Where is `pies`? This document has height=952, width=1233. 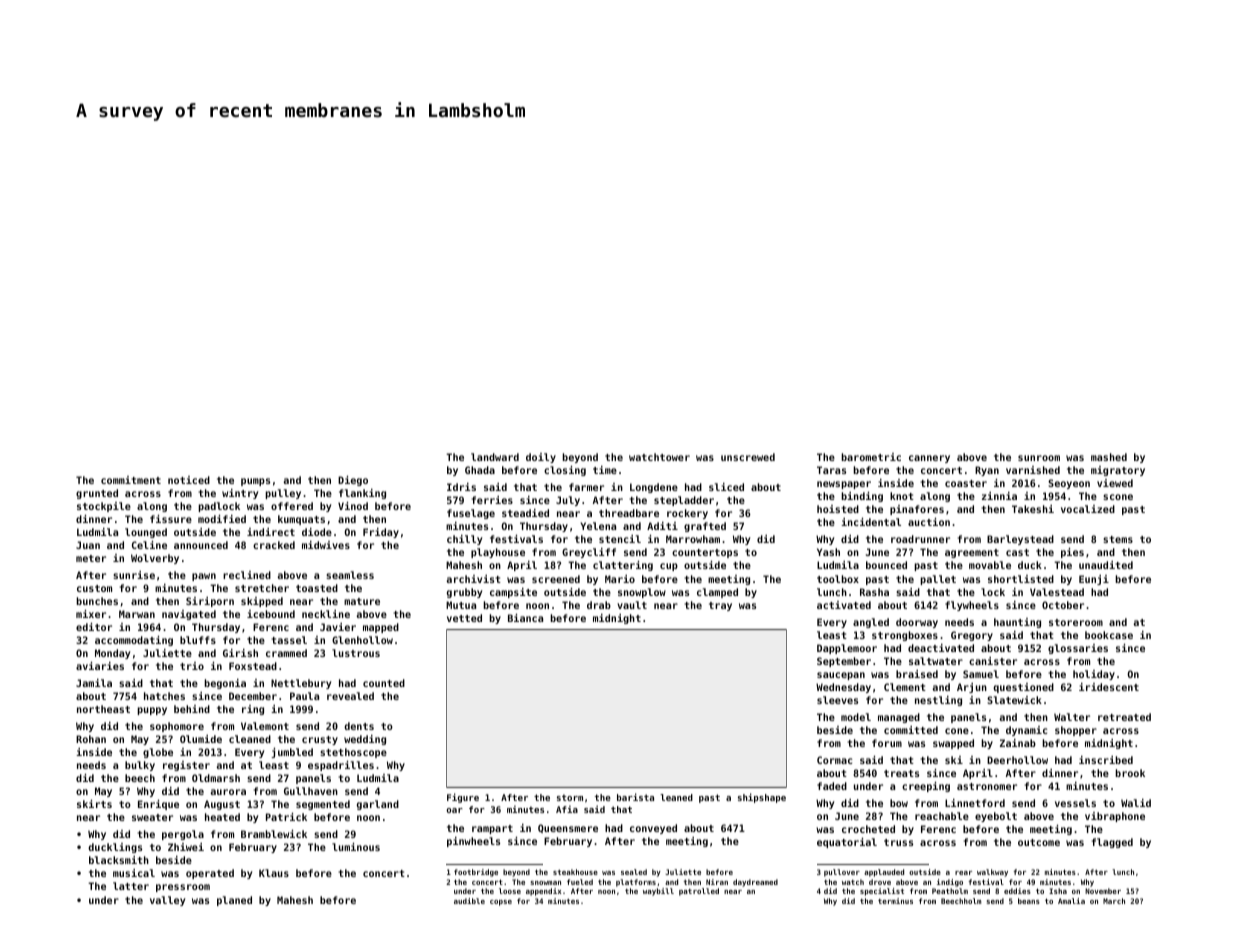 pies is located at coordinates (1072, 553).
